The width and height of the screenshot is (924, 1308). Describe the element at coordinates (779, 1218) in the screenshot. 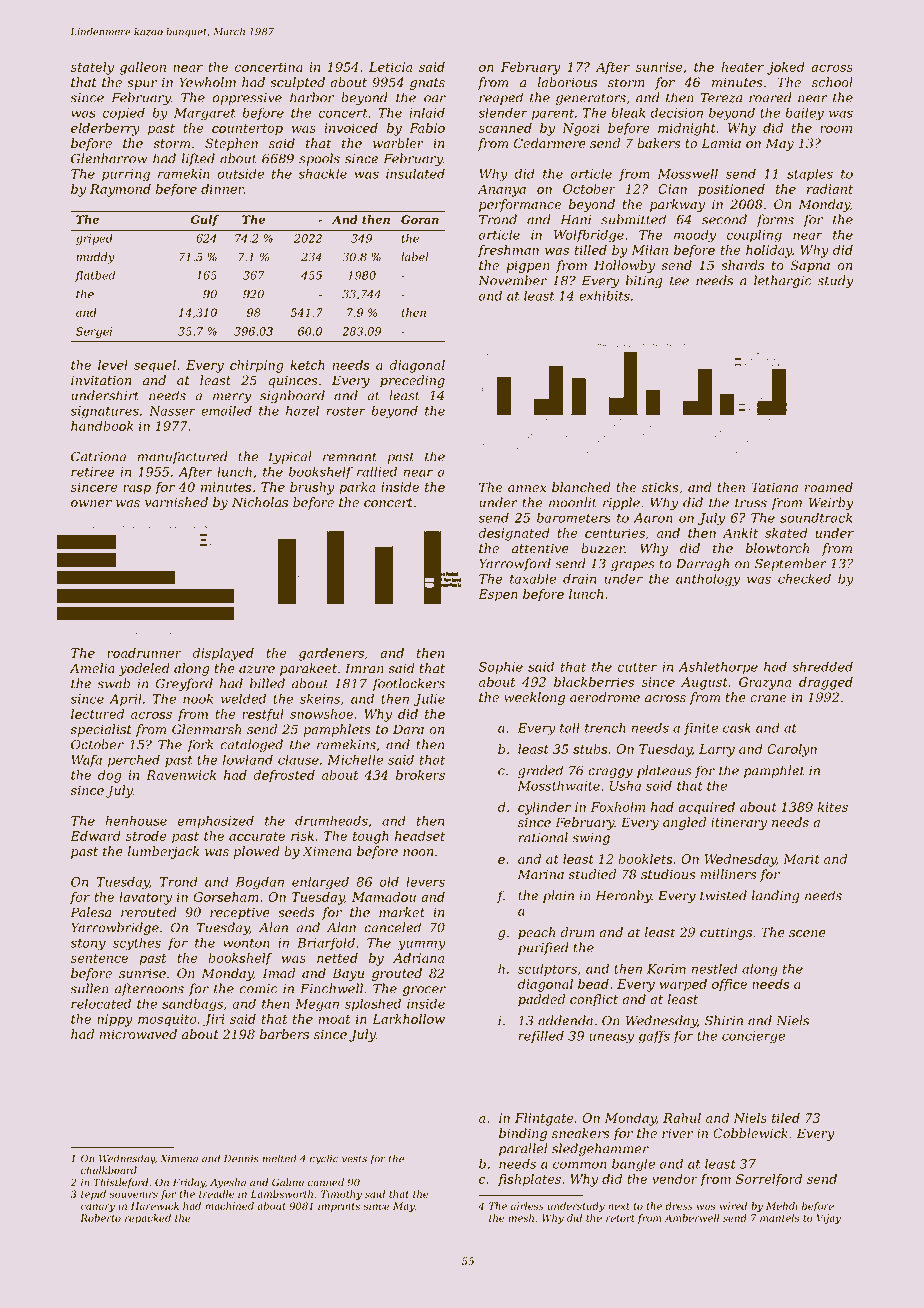

I see `mantels` at that location.
